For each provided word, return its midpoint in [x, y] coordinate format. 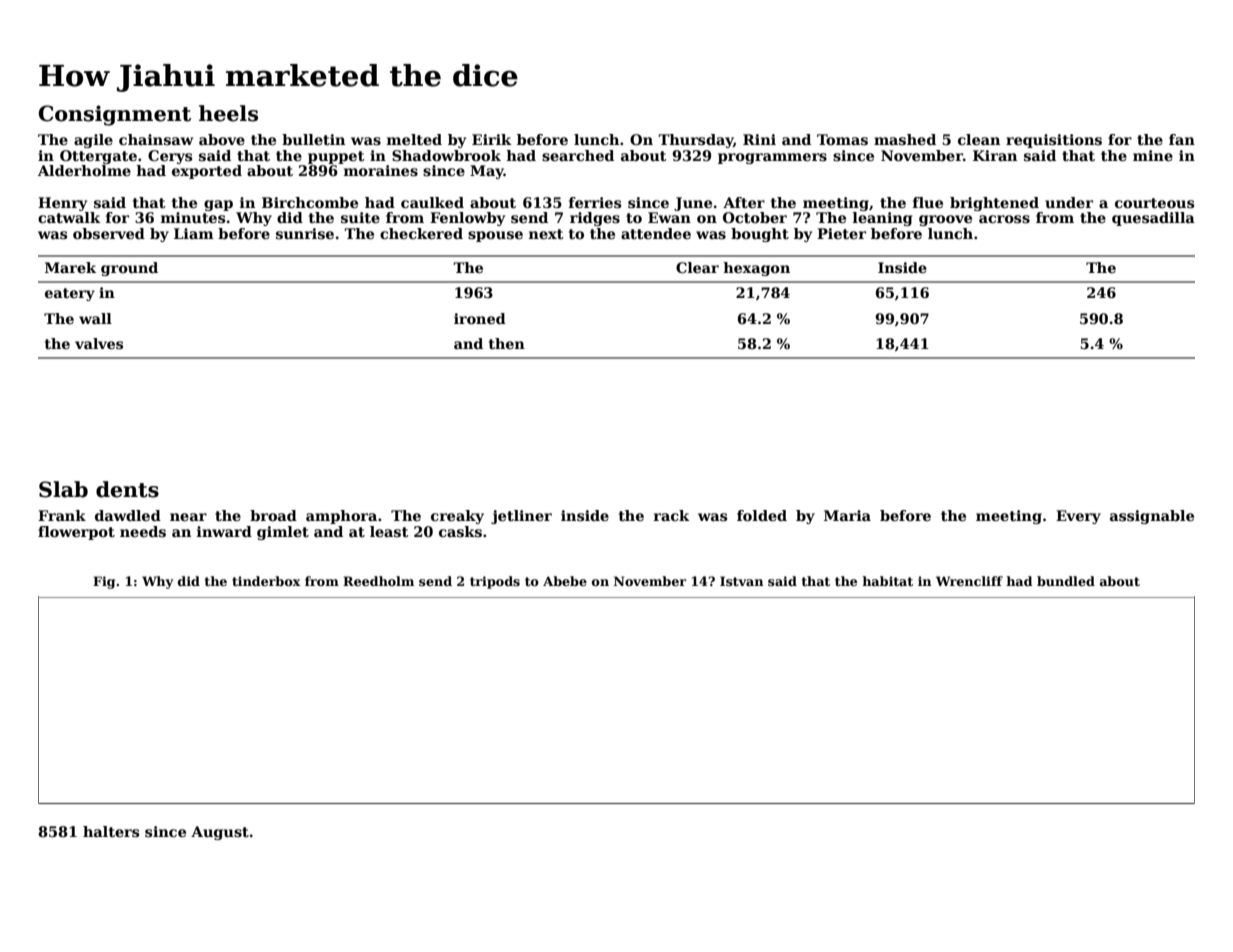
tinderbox [266, 581]
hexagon [756, 269]
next [546, 234]
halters [111, 831]
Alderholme [84, 170]
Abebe [565, 581]
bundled [1066, 581]
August [220, 833]
